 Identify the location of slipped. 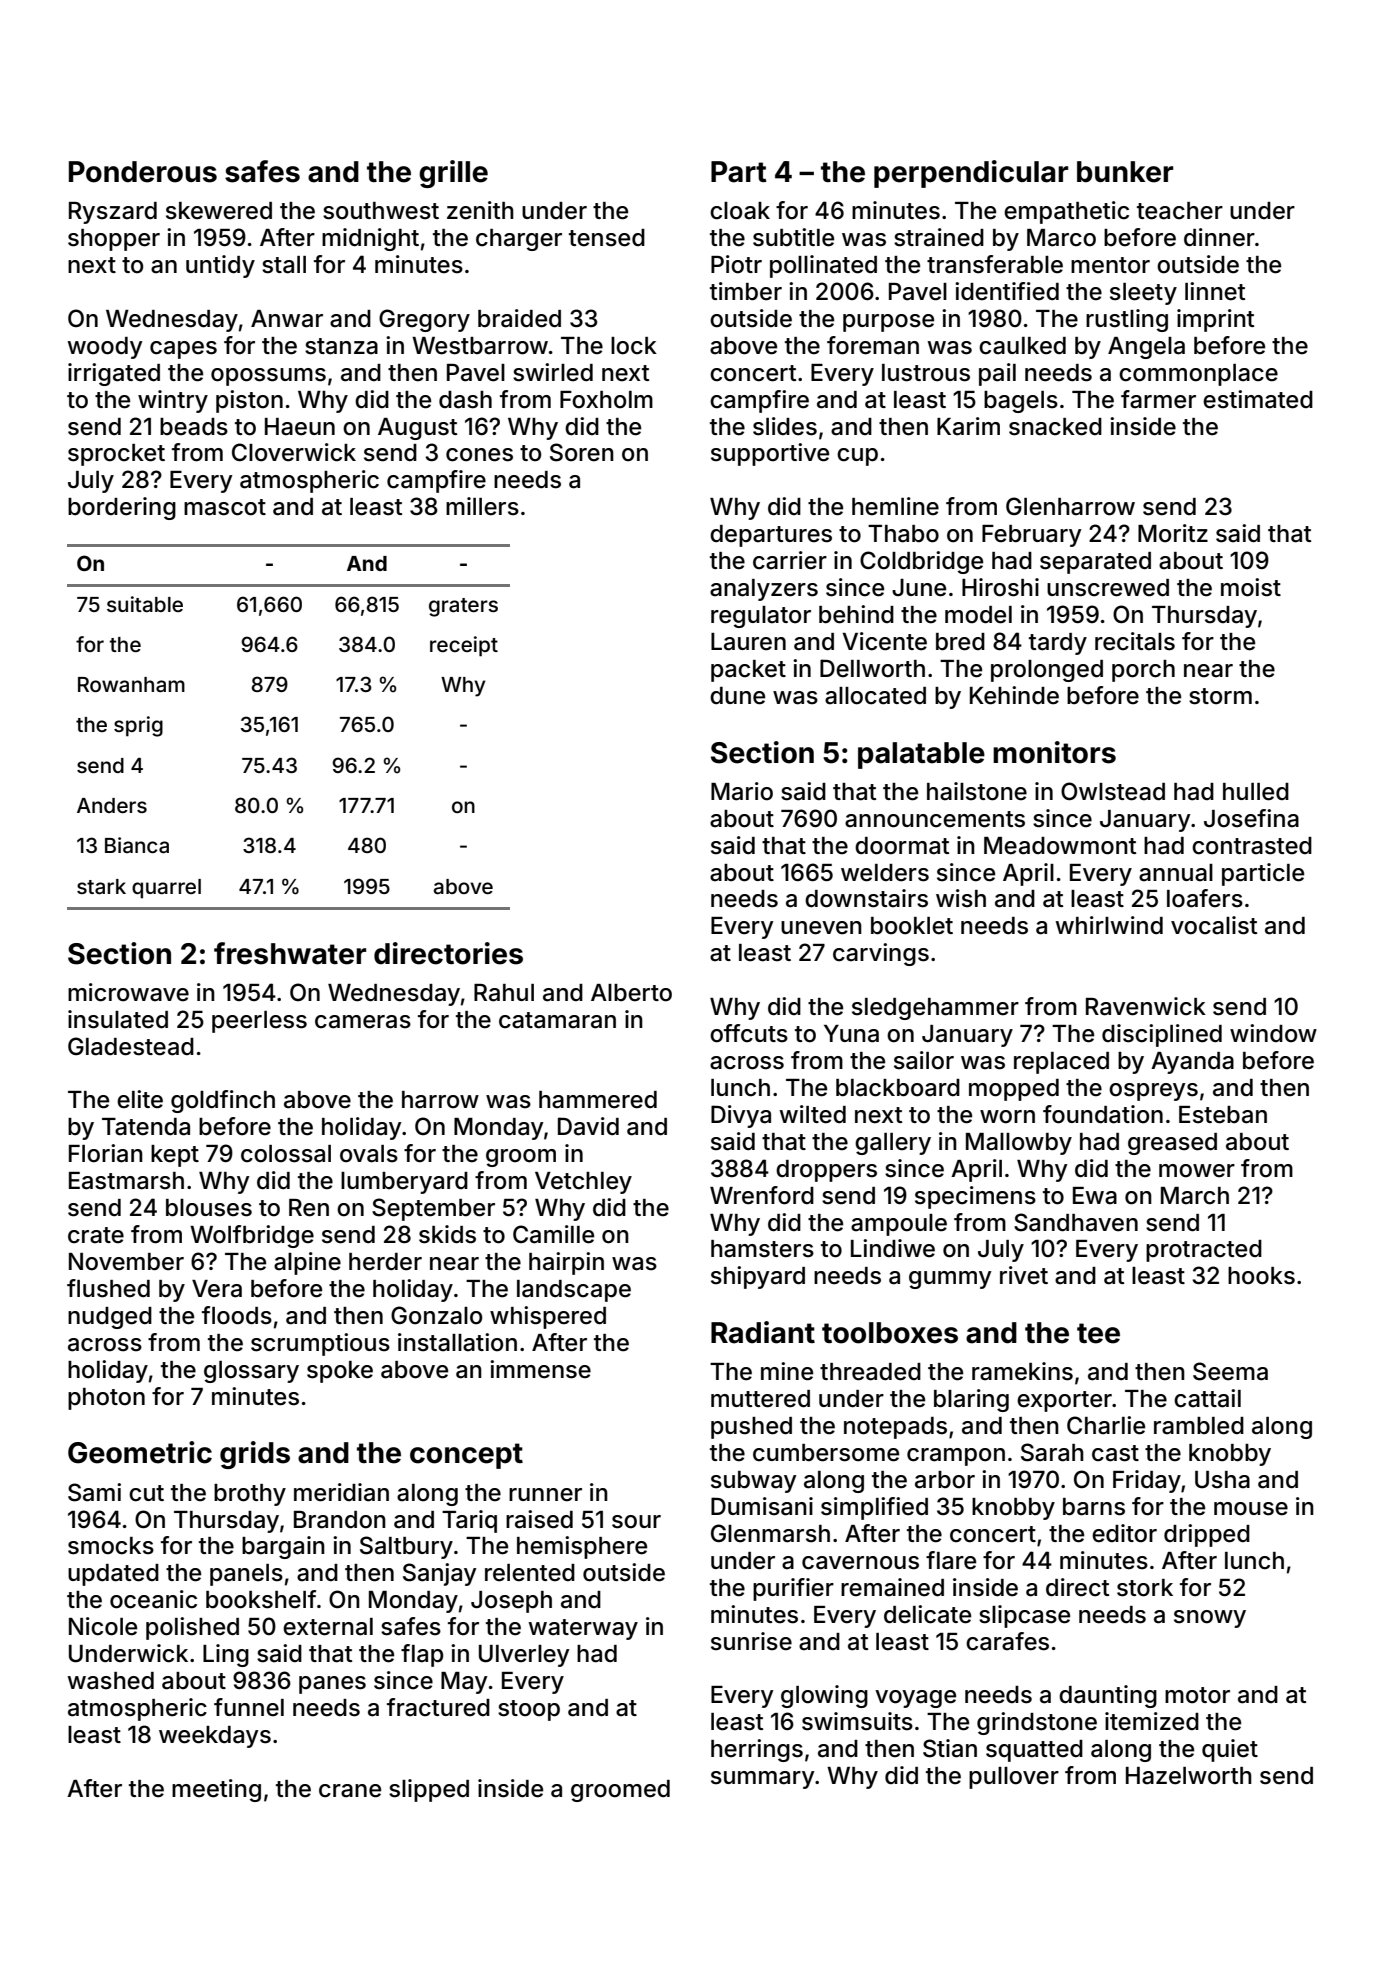
(429, 1790).
